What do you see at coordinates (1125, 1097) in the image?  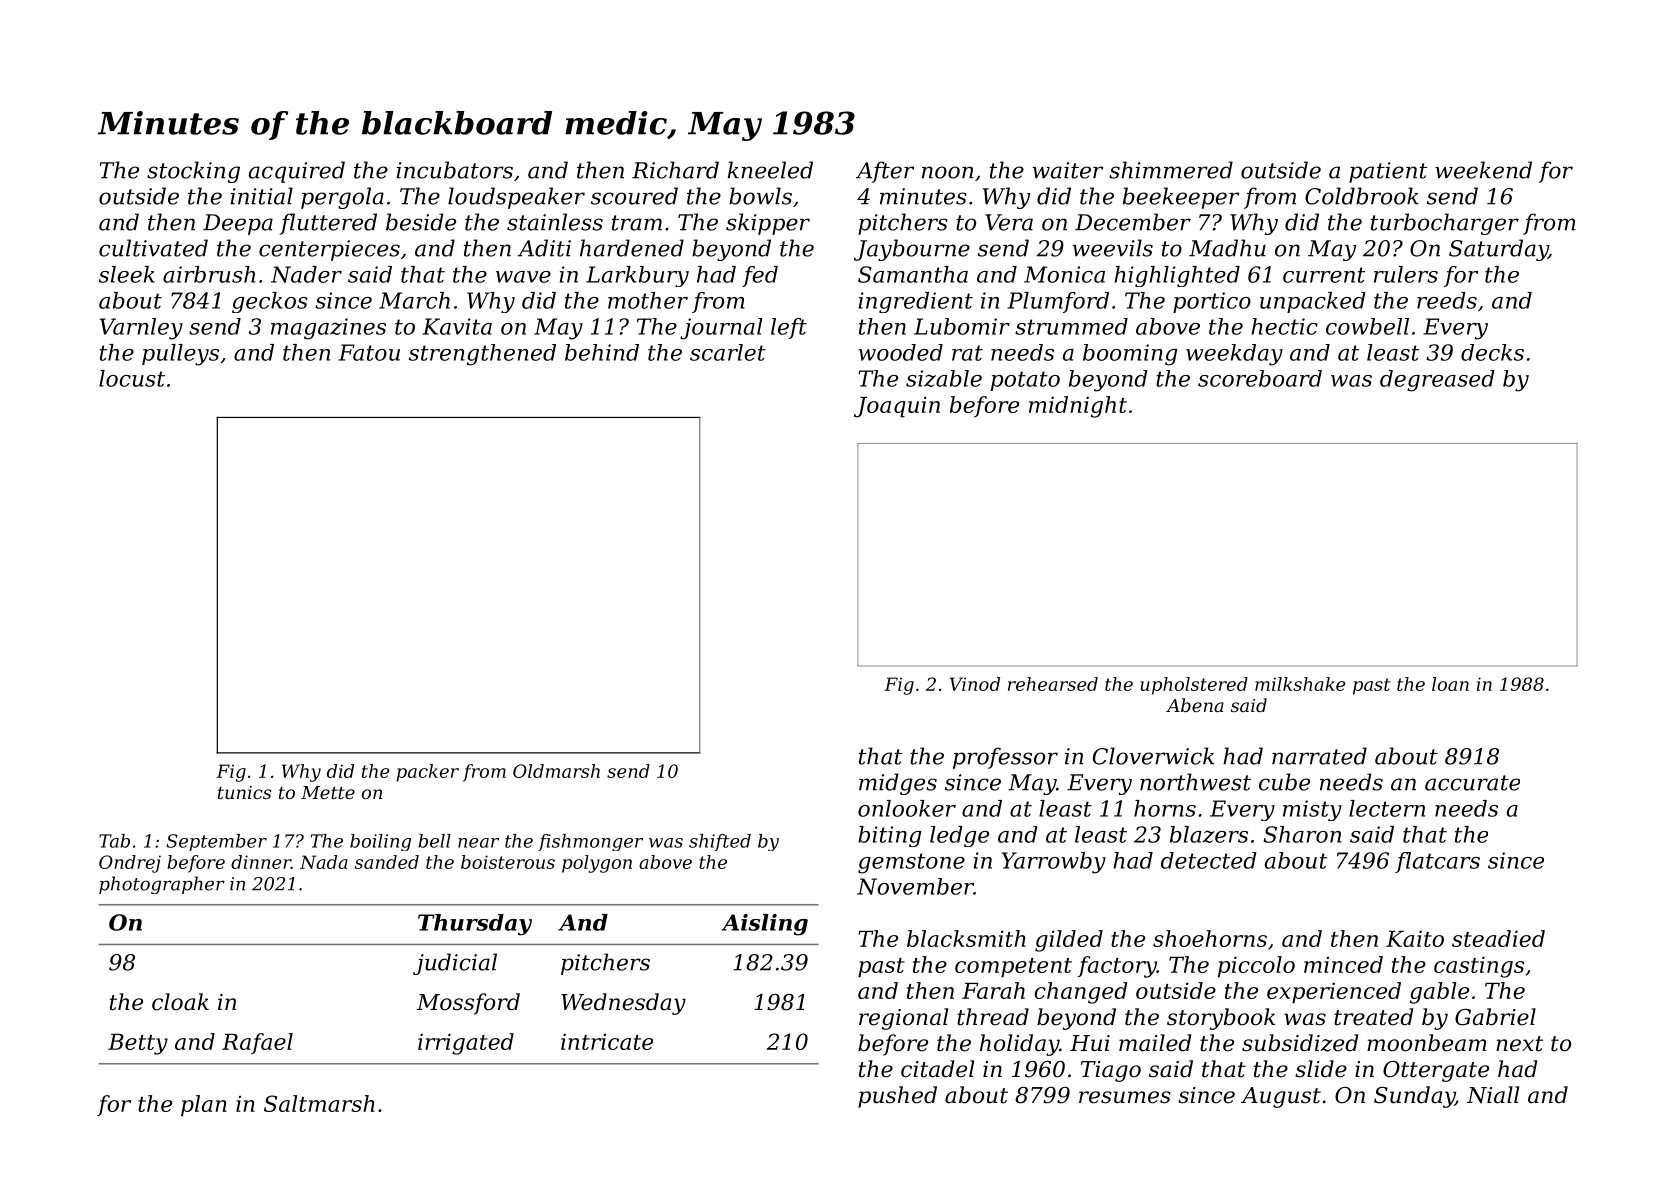 I see `resumes` at bounding box center [1125, 1097].
